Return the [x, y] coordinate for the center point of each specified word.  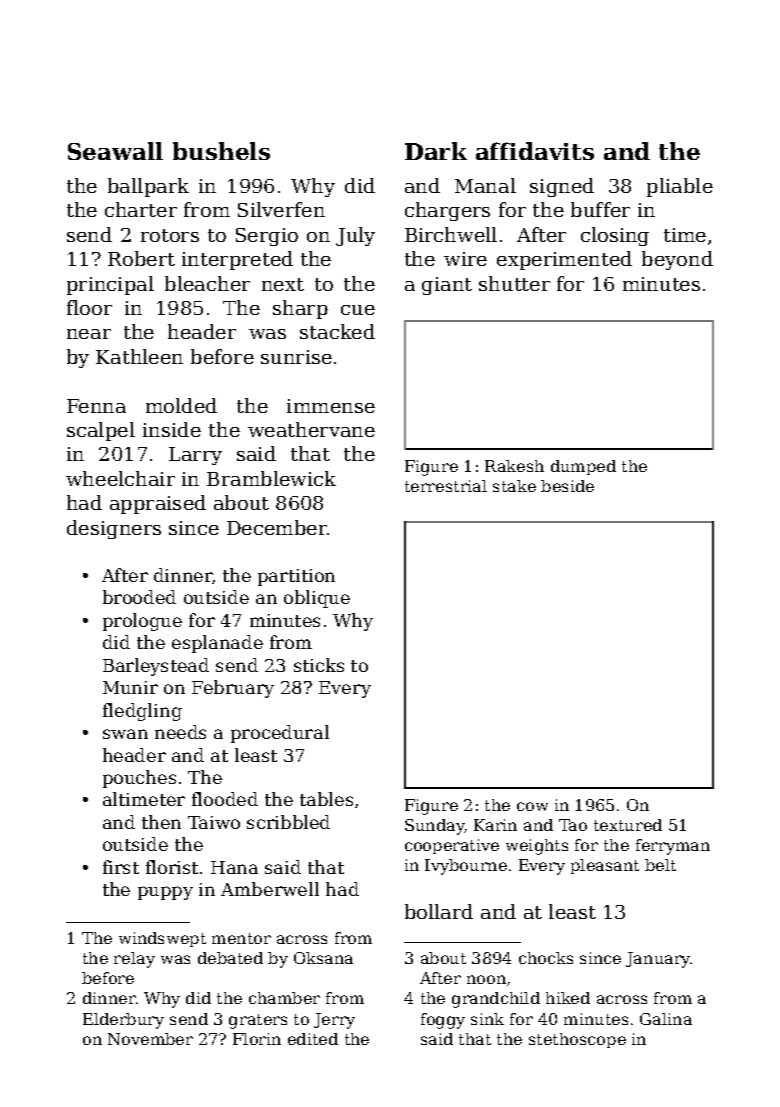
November [150, 1039]
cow [532, 806]
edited [313, 1039]
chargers [447, 211]
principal [110, 285]
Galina [666, 1019]
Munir [130, 687]
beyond [677, 260]
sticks [319, 665]
